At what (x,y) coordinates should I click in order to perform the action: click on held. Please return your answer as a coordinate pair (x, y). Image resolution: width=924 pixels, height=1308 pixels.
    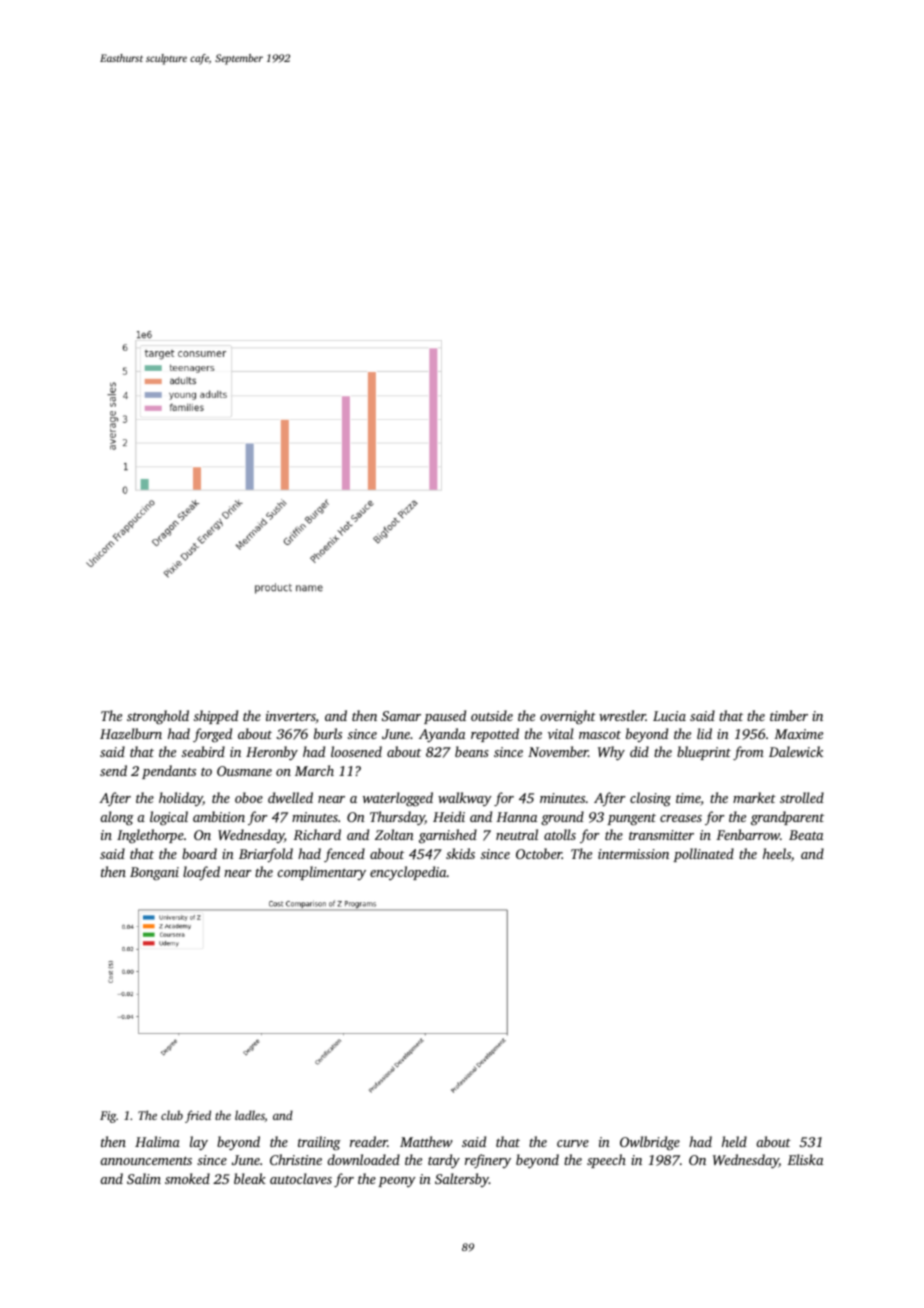
    Looking at the image, I should click on (734, 1141).
